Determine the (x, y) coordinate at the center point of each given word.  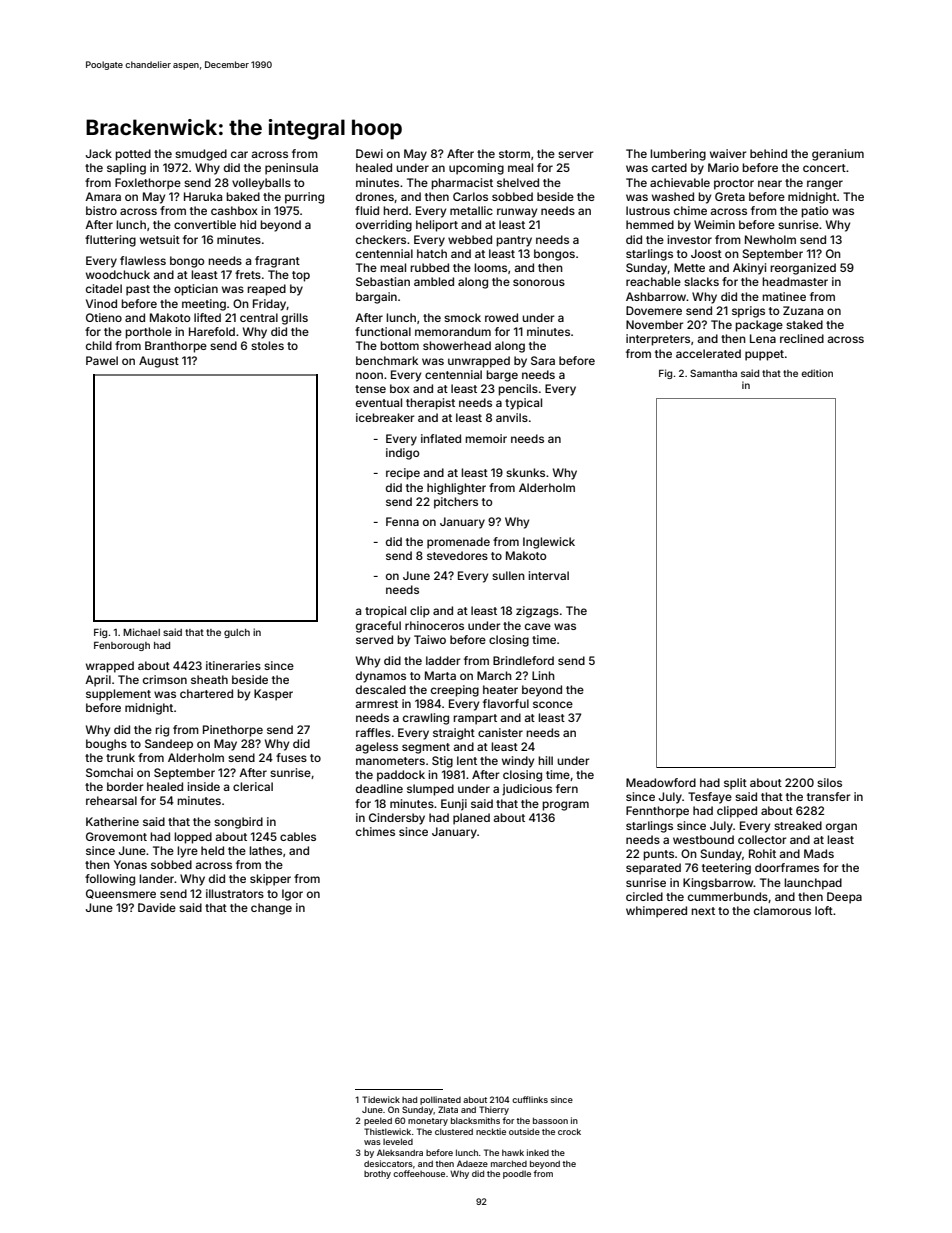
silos (829, 782)
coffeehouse (419, 1173)
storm (514, 154)
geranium (838, 155)
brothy (377, 1175)
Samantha (713, 373)
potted (133, 155)
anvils (512, 417)
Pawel (102, 360)
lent (467, 760)
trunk (120, 757)
